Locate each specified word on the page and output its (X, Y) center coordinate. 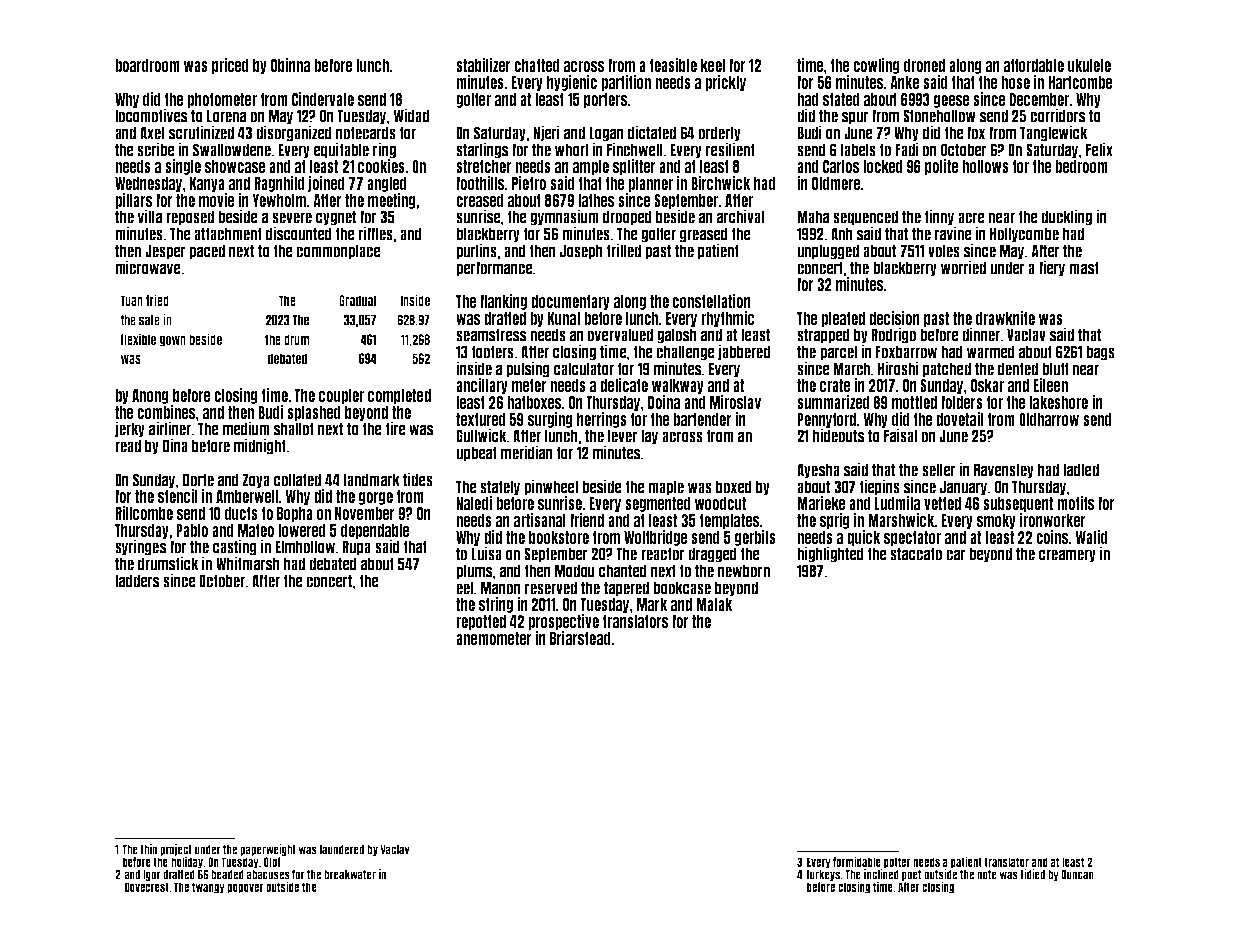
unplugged (828, 252)
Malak (714, 604)
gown (173, 341)
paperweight (268, 850)
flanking (503, 302)
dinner (981, 334)
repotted (481, 622)
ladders (137, 581)
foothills (480, 183)
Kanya (207, 184)
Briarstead (580, 638)
